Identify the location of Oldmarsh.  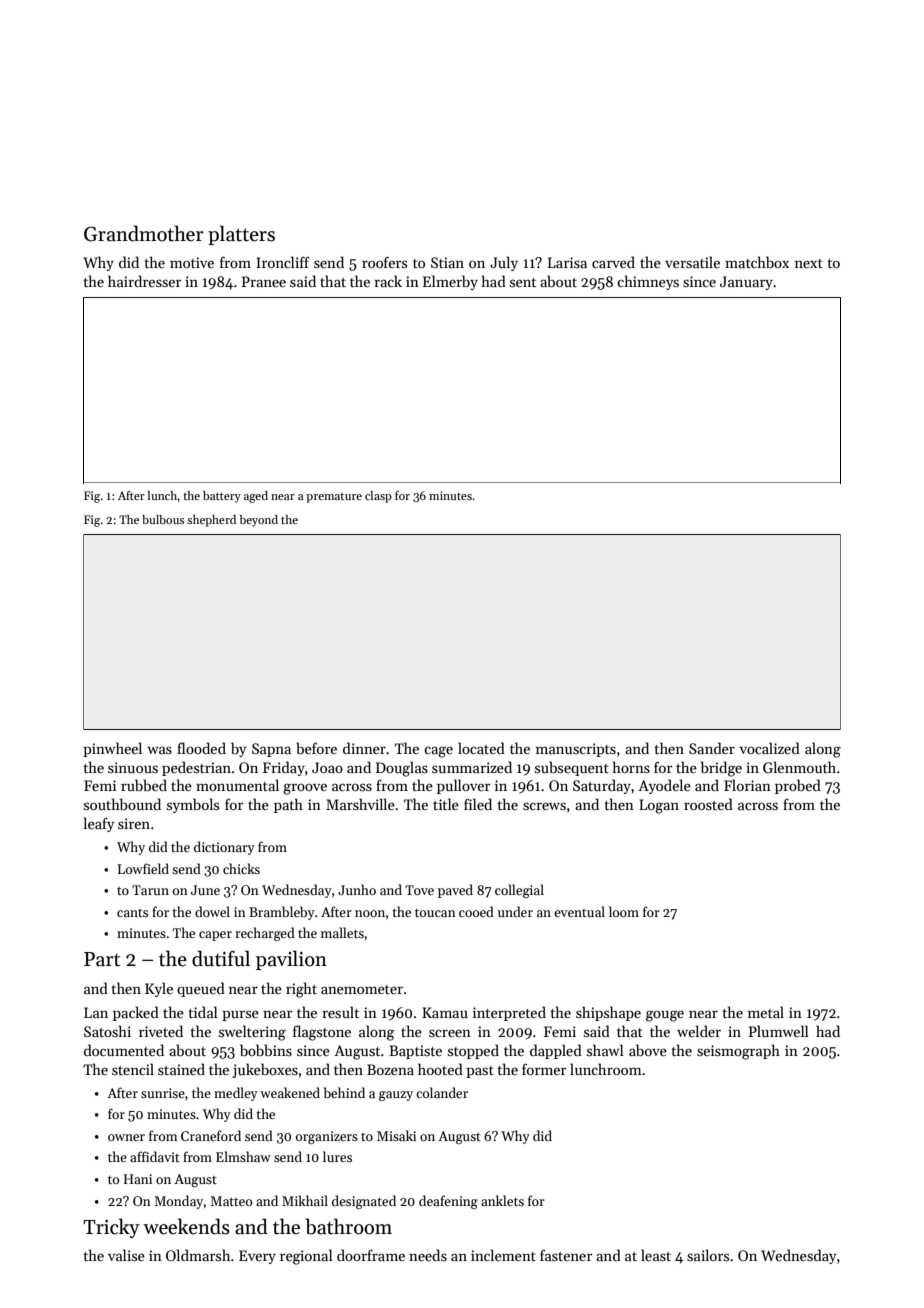
(198, 1255).
